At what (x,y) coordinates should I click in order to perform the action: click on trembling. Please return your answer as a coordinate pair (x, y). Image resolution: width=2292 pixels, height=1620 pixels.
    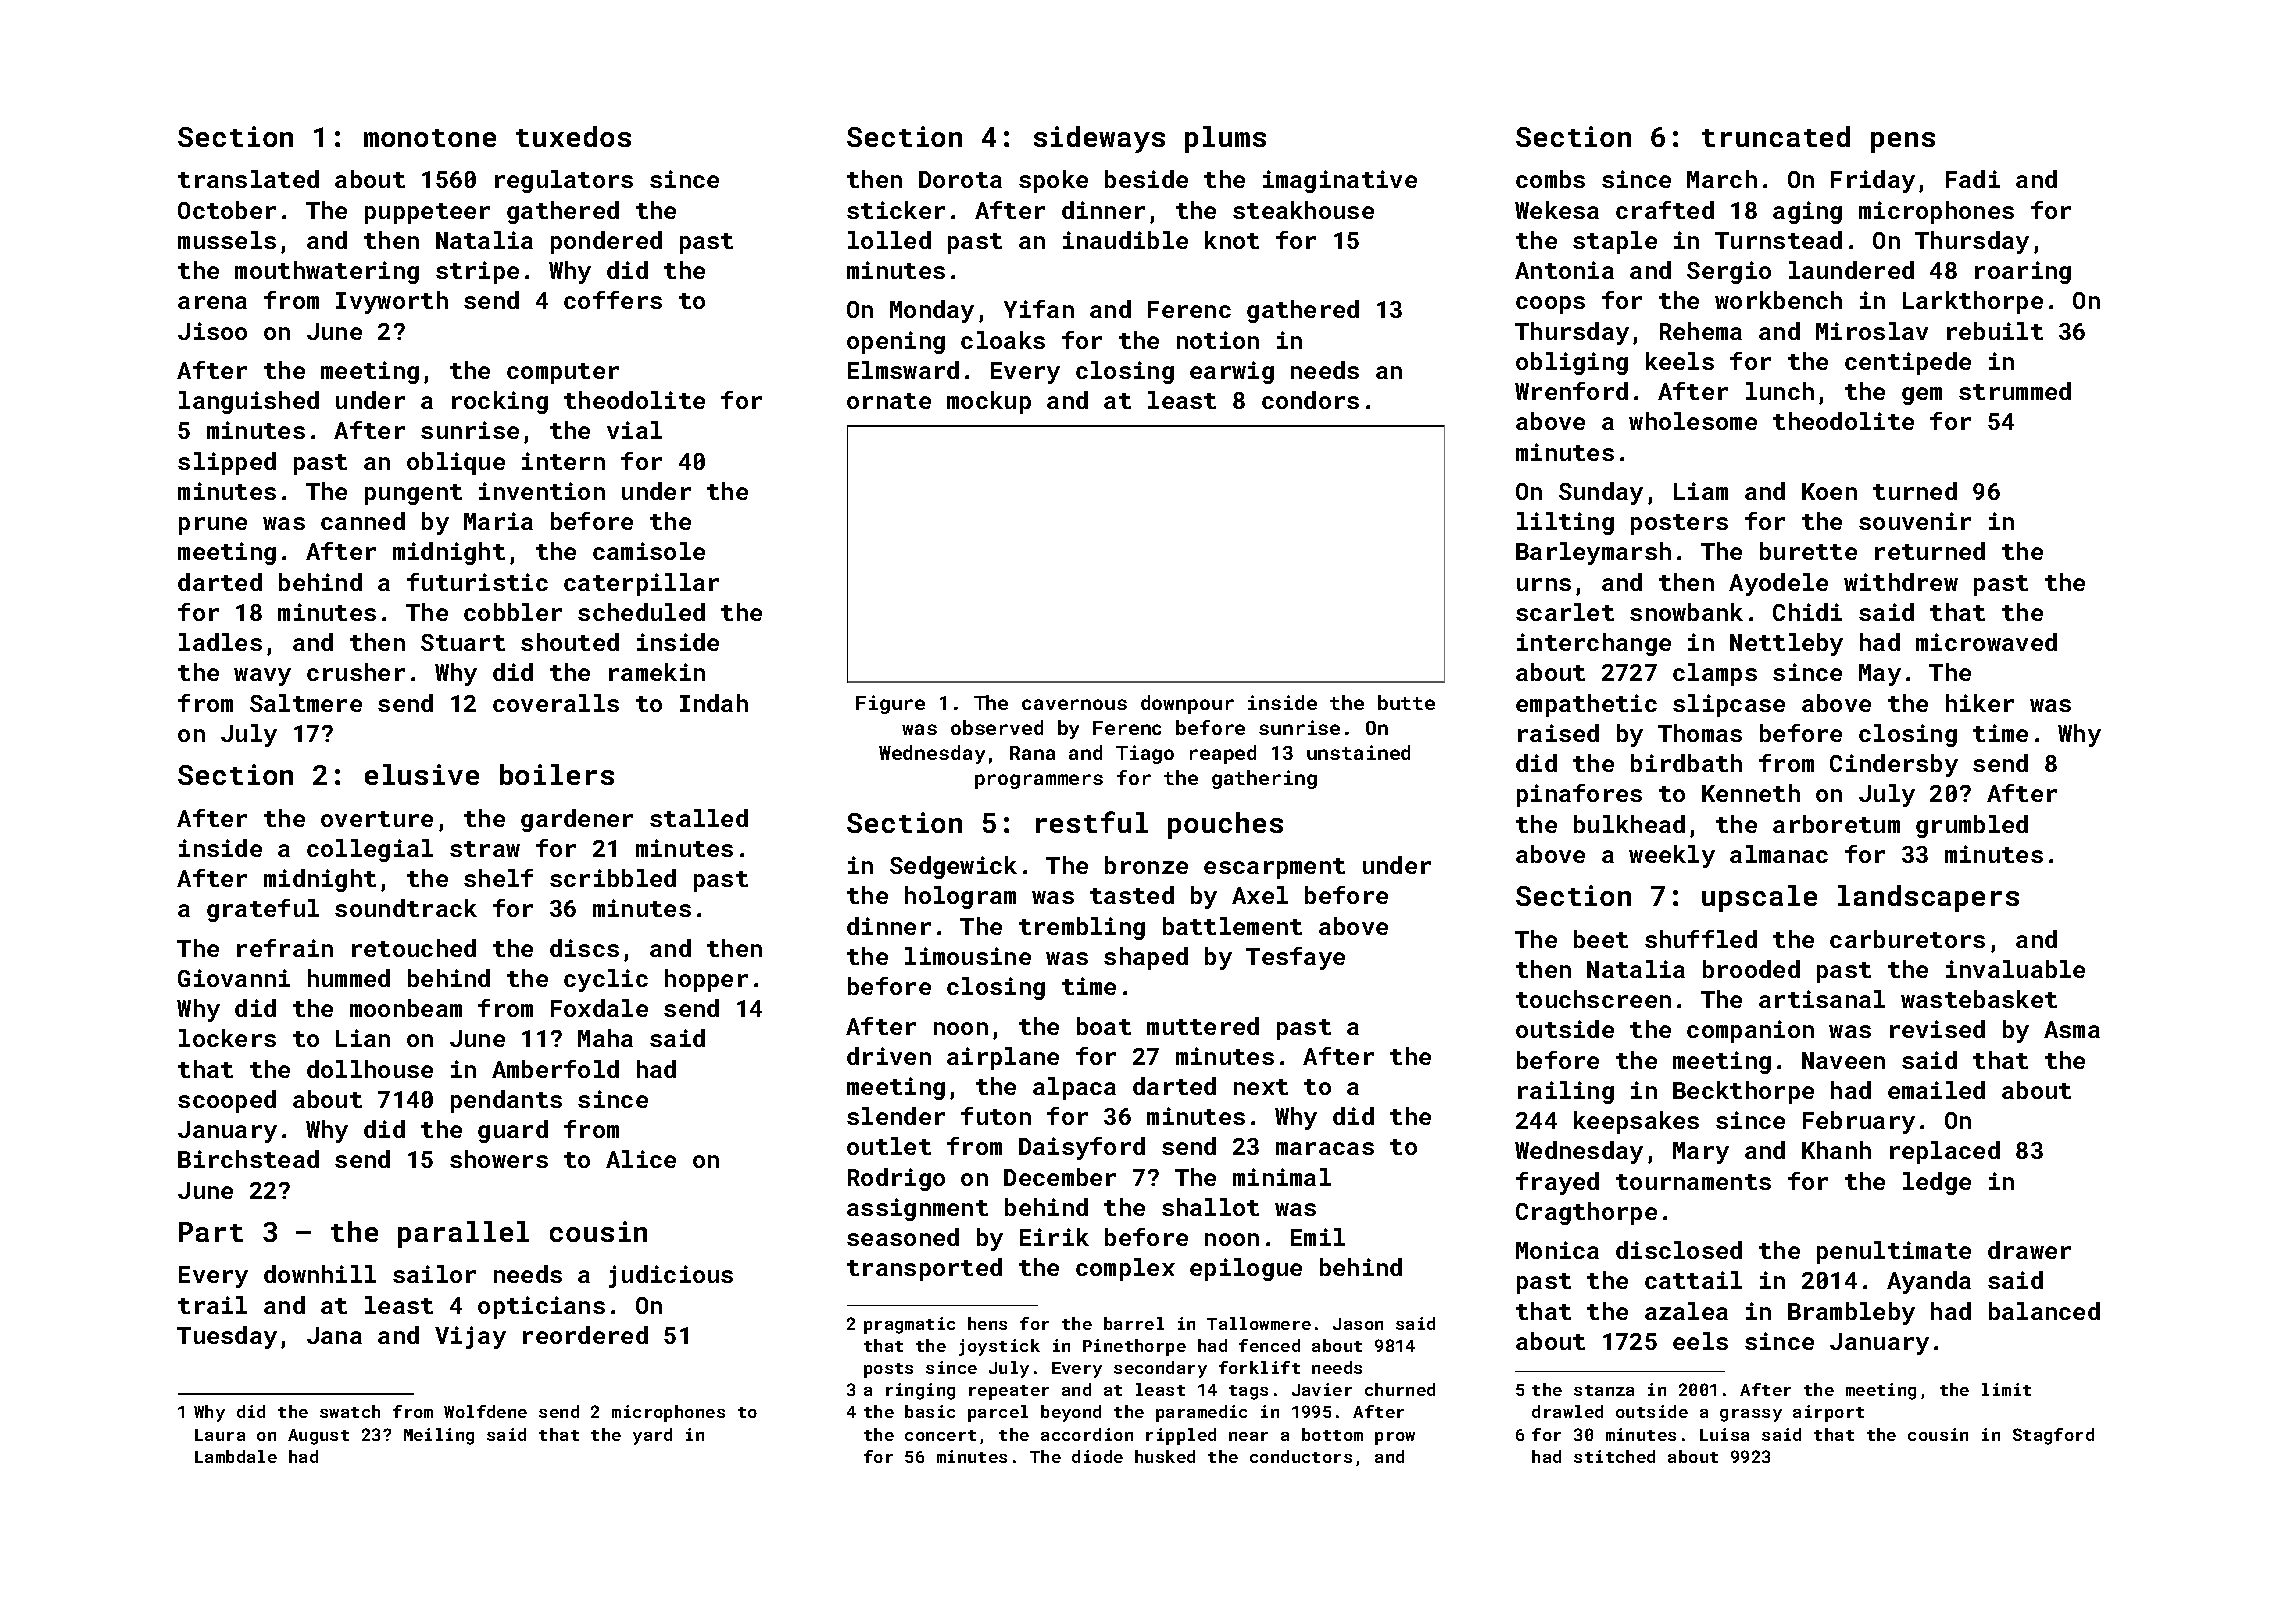
    Looking at the image, I should click on (1082, 928).
